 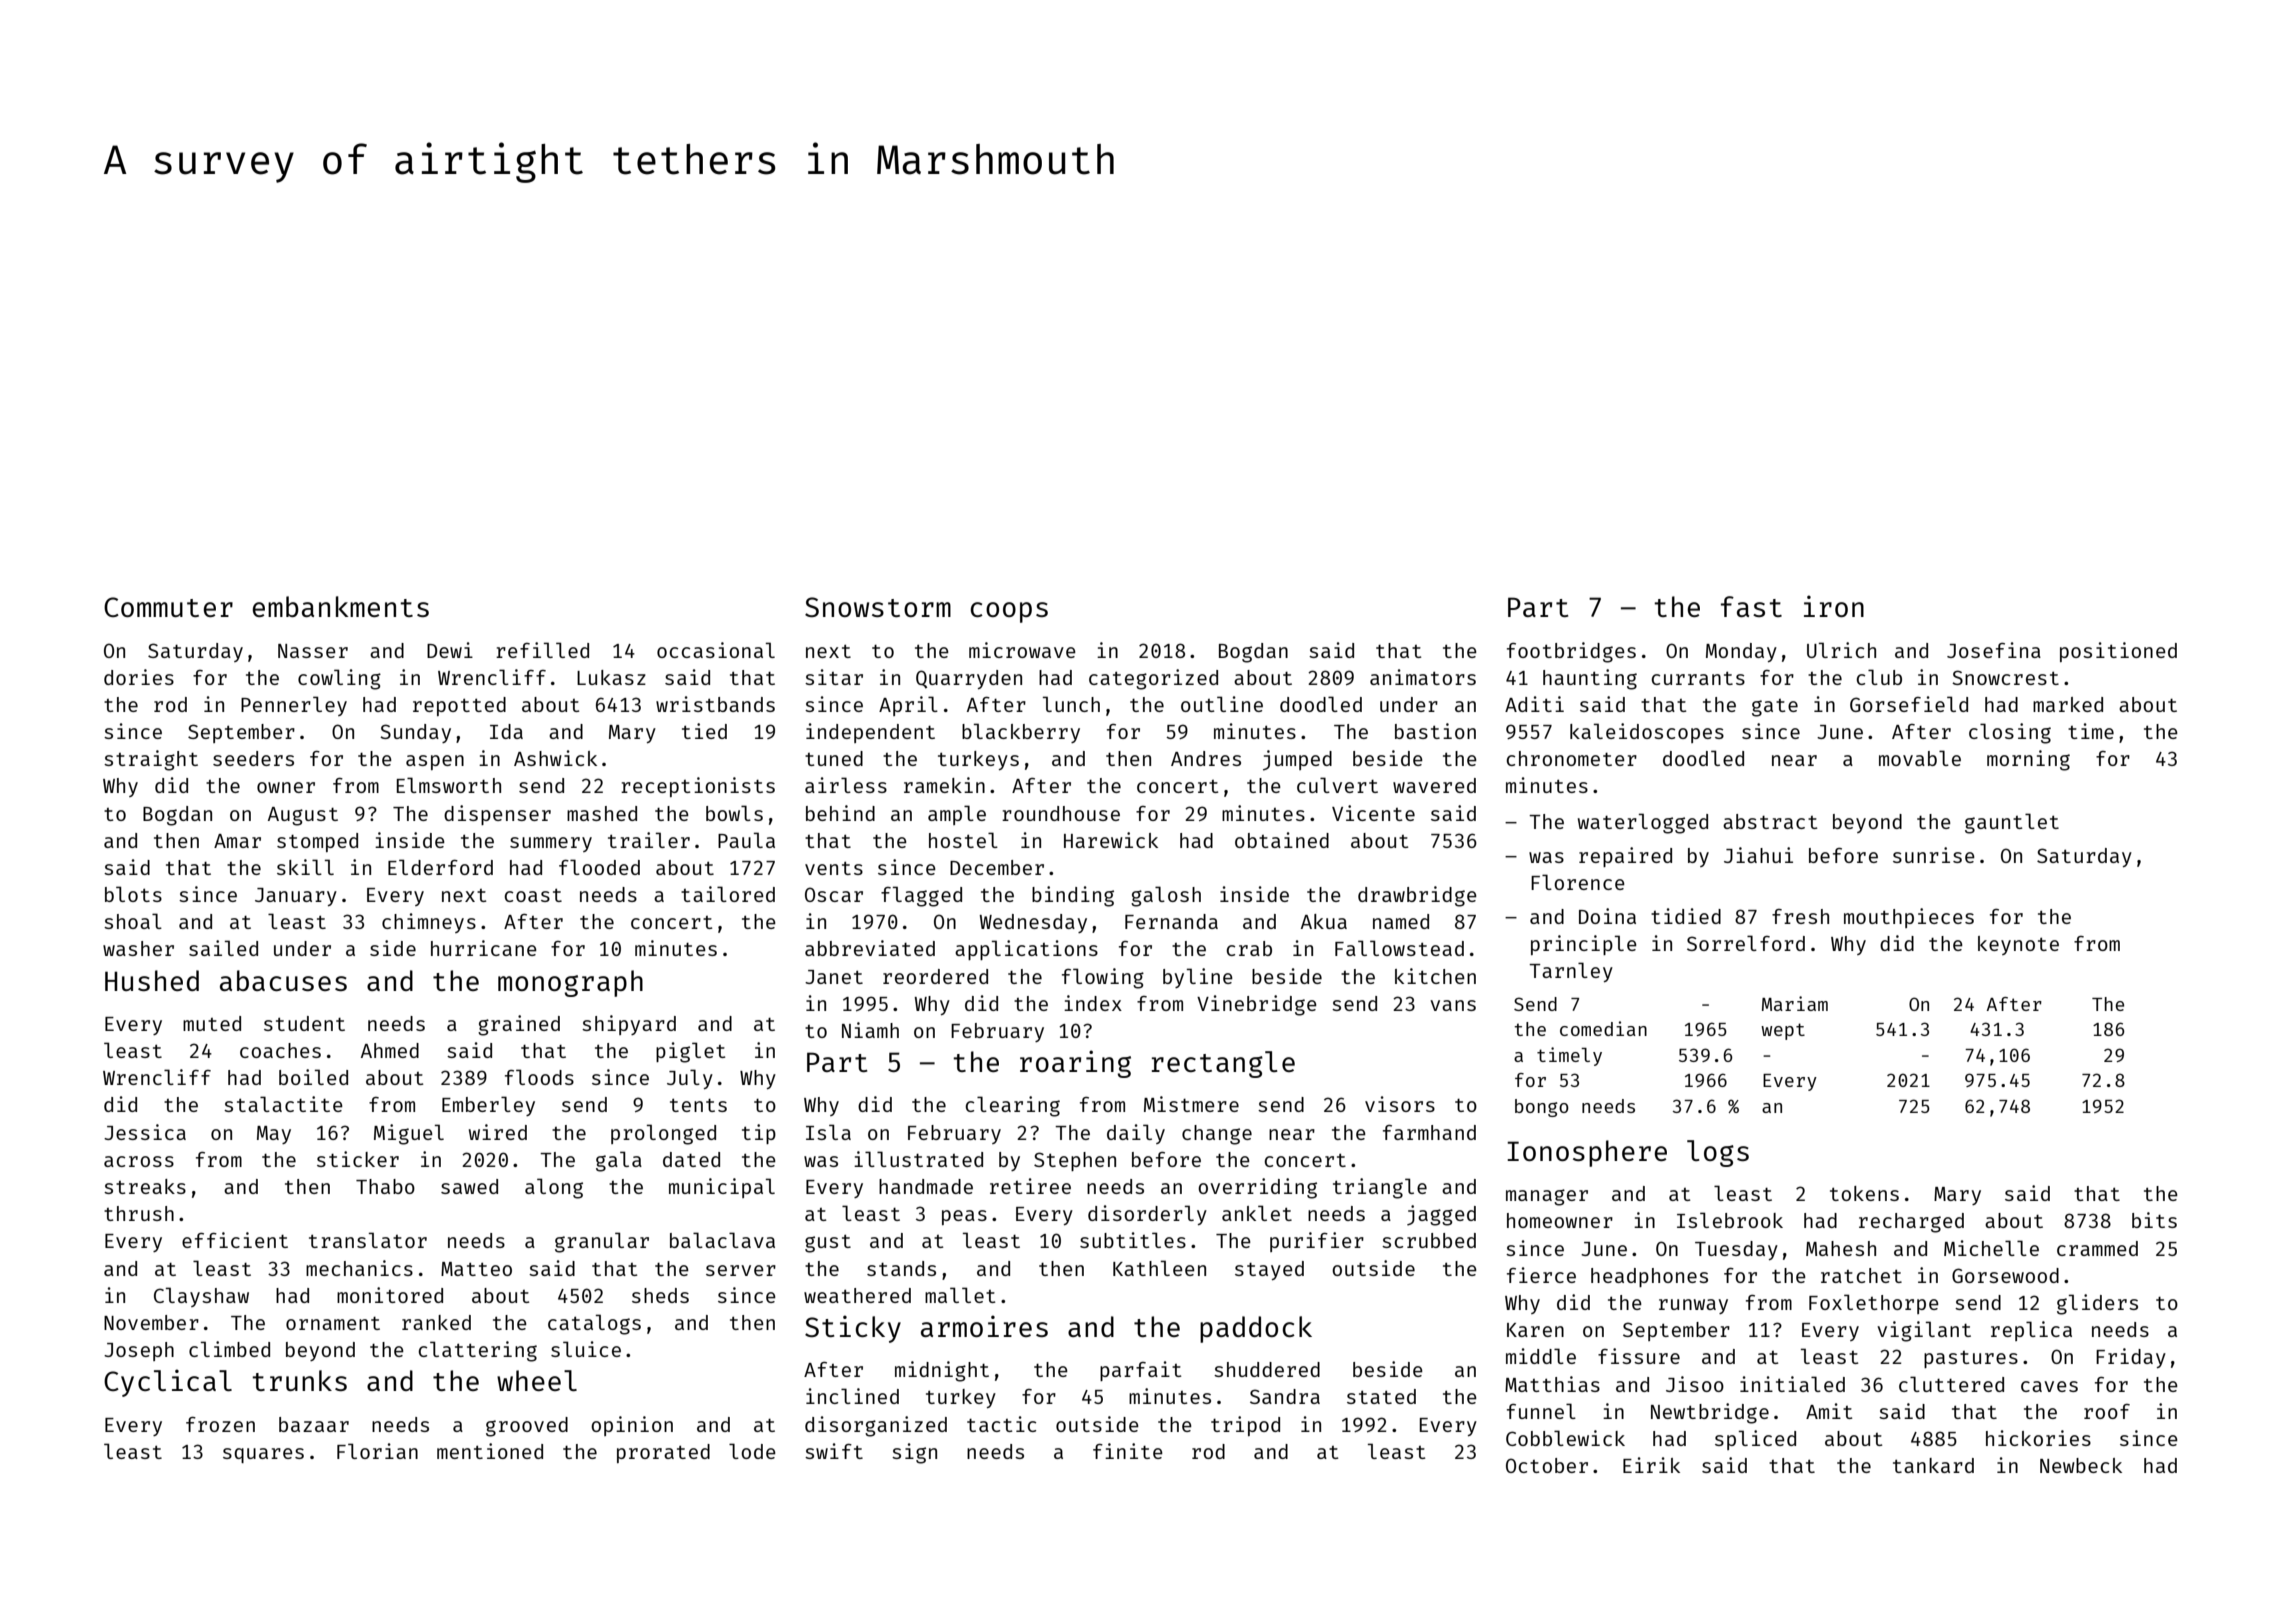 What do you see at coordinates (1909, 918) in the screenshot?
I see `mouthpieces` at bounding box center [1909, 918].
